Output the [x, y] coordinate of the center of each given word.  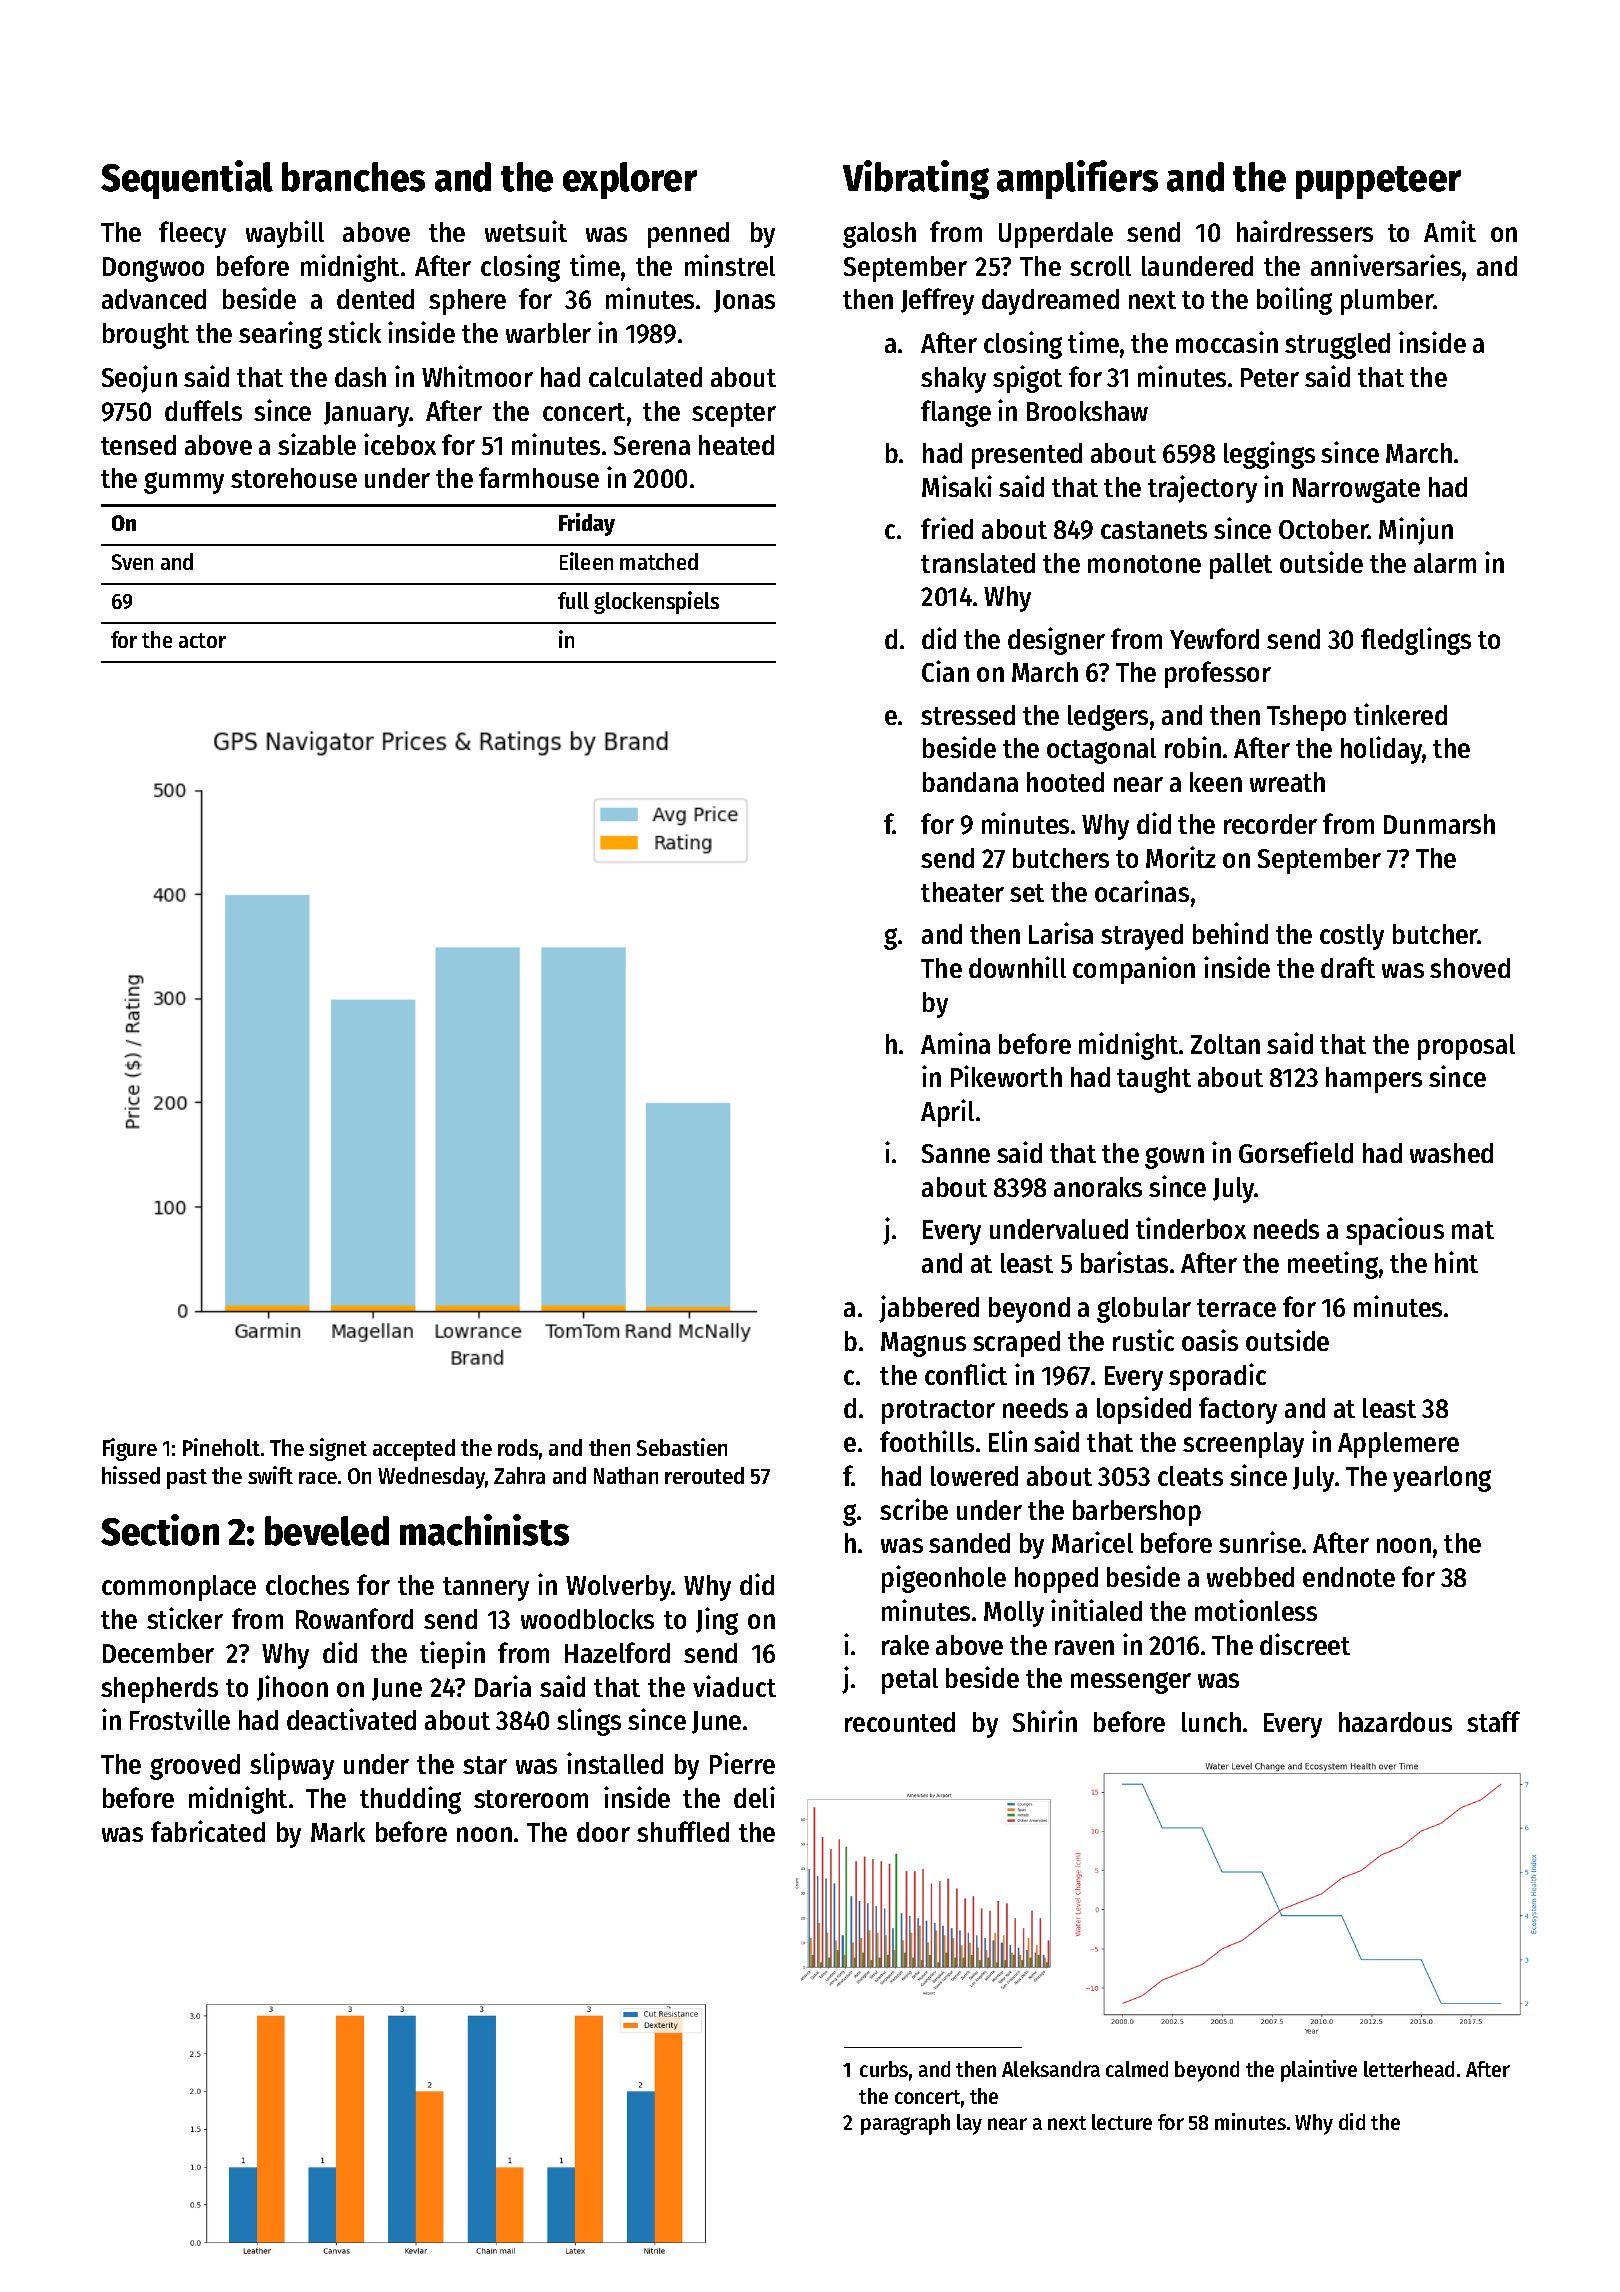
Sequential [187, 179]
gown [1174, 1158]
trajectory [1202, 489]
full [573, 600]
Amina [955, 1043]
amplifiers [1077, 179]
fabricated [208, 1831]
